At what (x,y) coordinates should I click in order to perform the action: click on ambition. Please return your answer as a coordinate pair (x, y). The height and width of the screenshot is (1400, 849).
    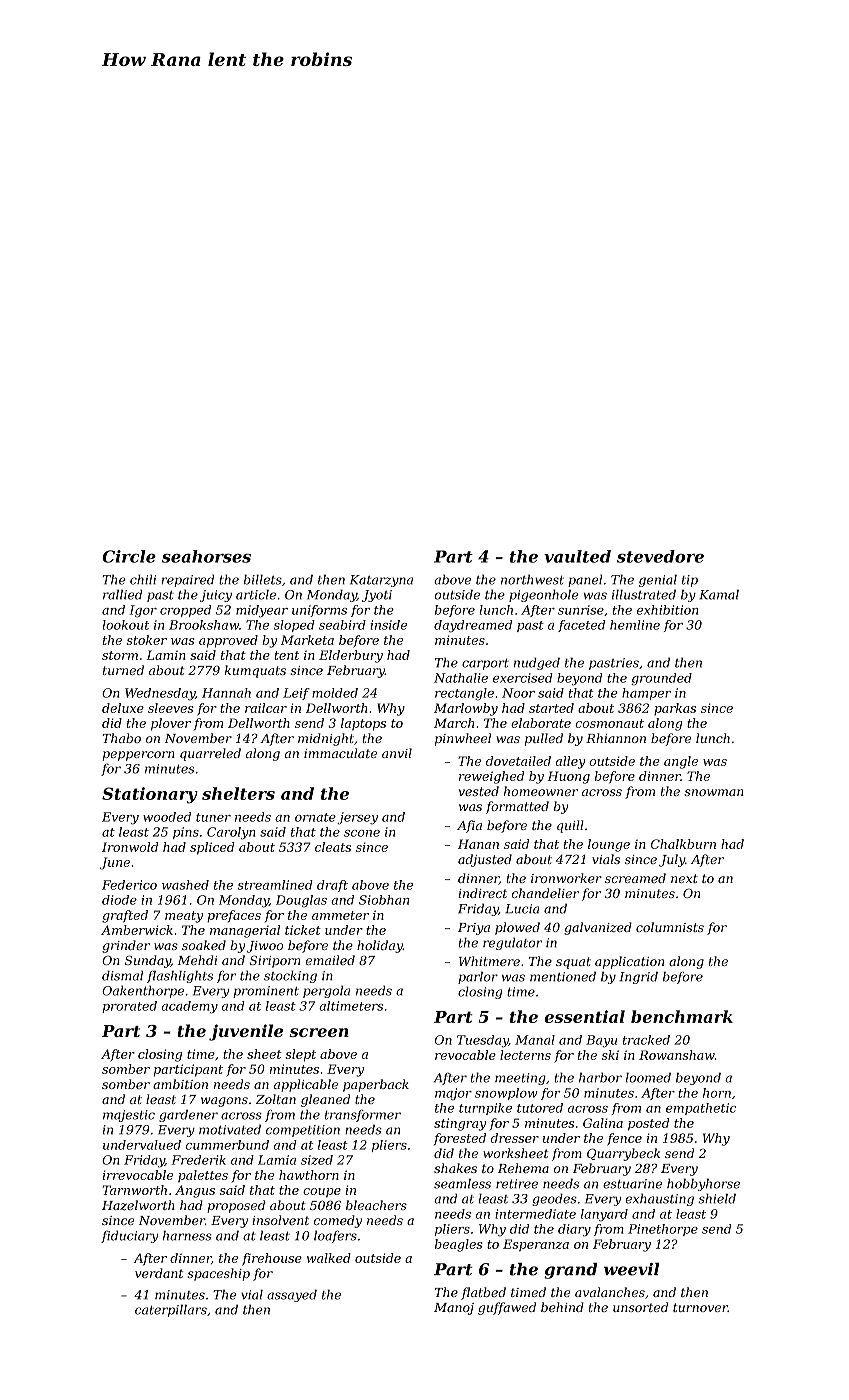
    Looking at the image, I should click on (180, 1084).
